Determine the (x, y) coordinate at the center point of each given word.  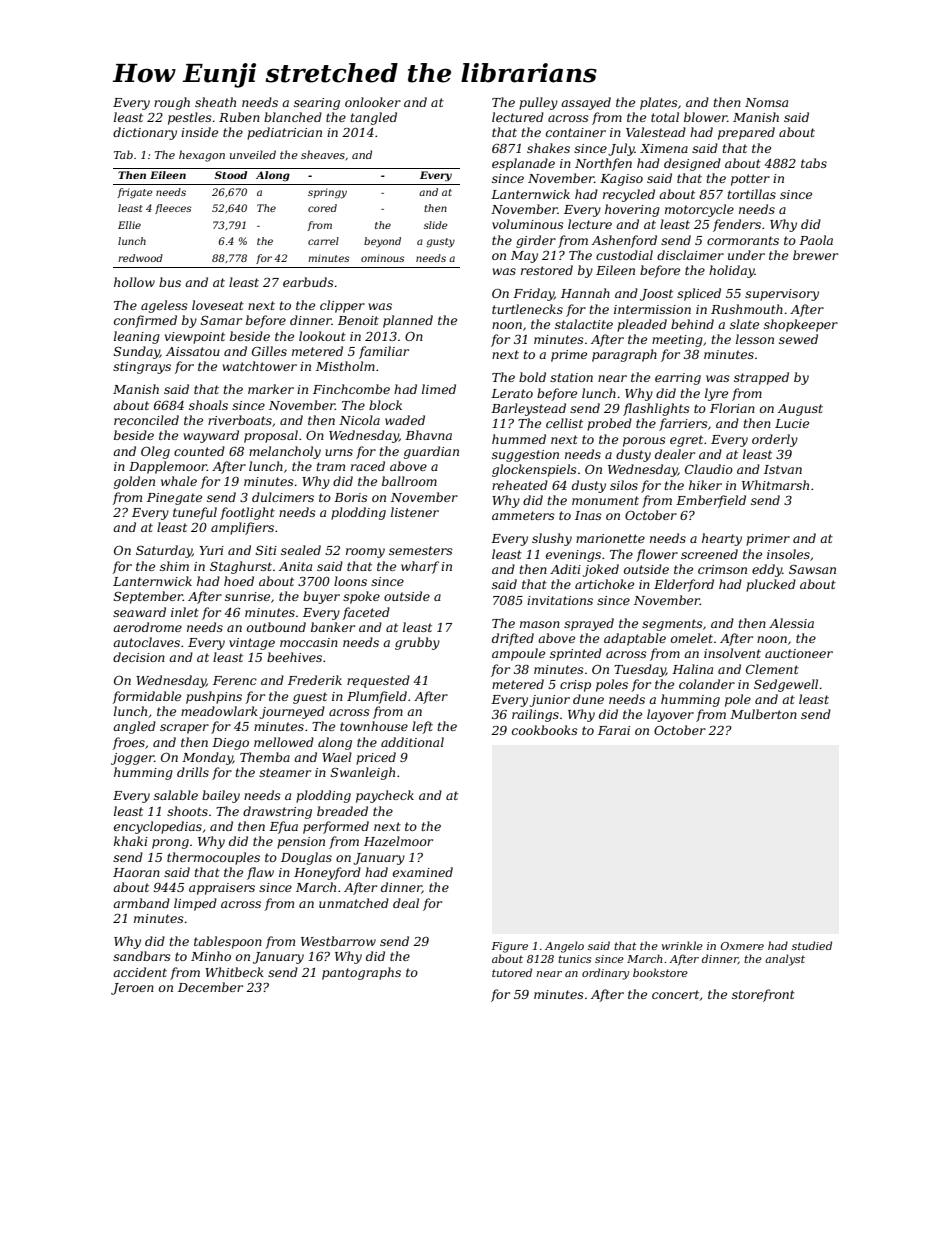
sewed (798, 339)
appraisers (222, 889)
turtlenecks (527, 309)
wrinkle (682, 945)
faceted (366, 613)
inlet (185, 612)
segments (672, 625)
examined (423, 872)
